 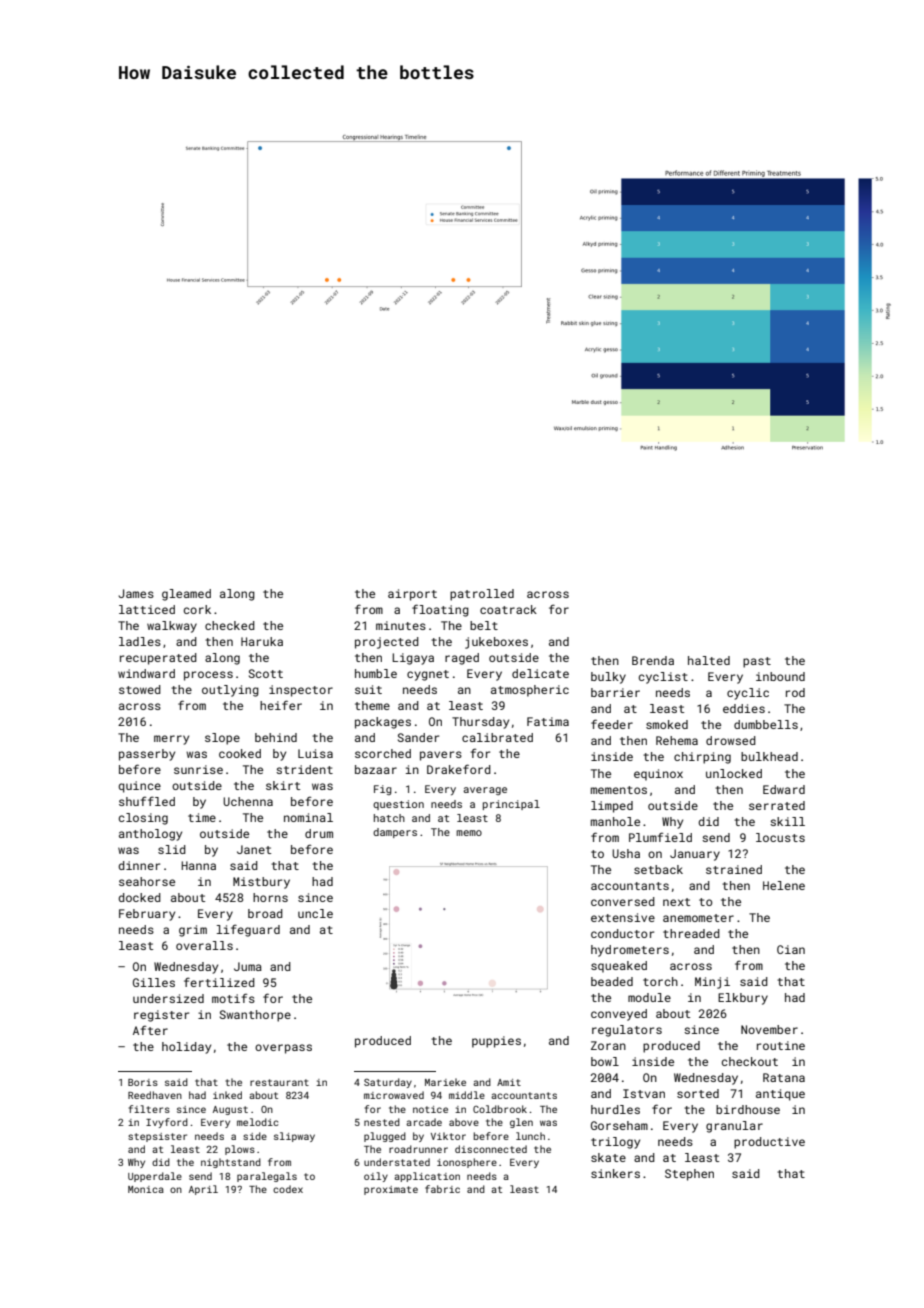 I want to click on checkout, so click(x=750, y=1061).
